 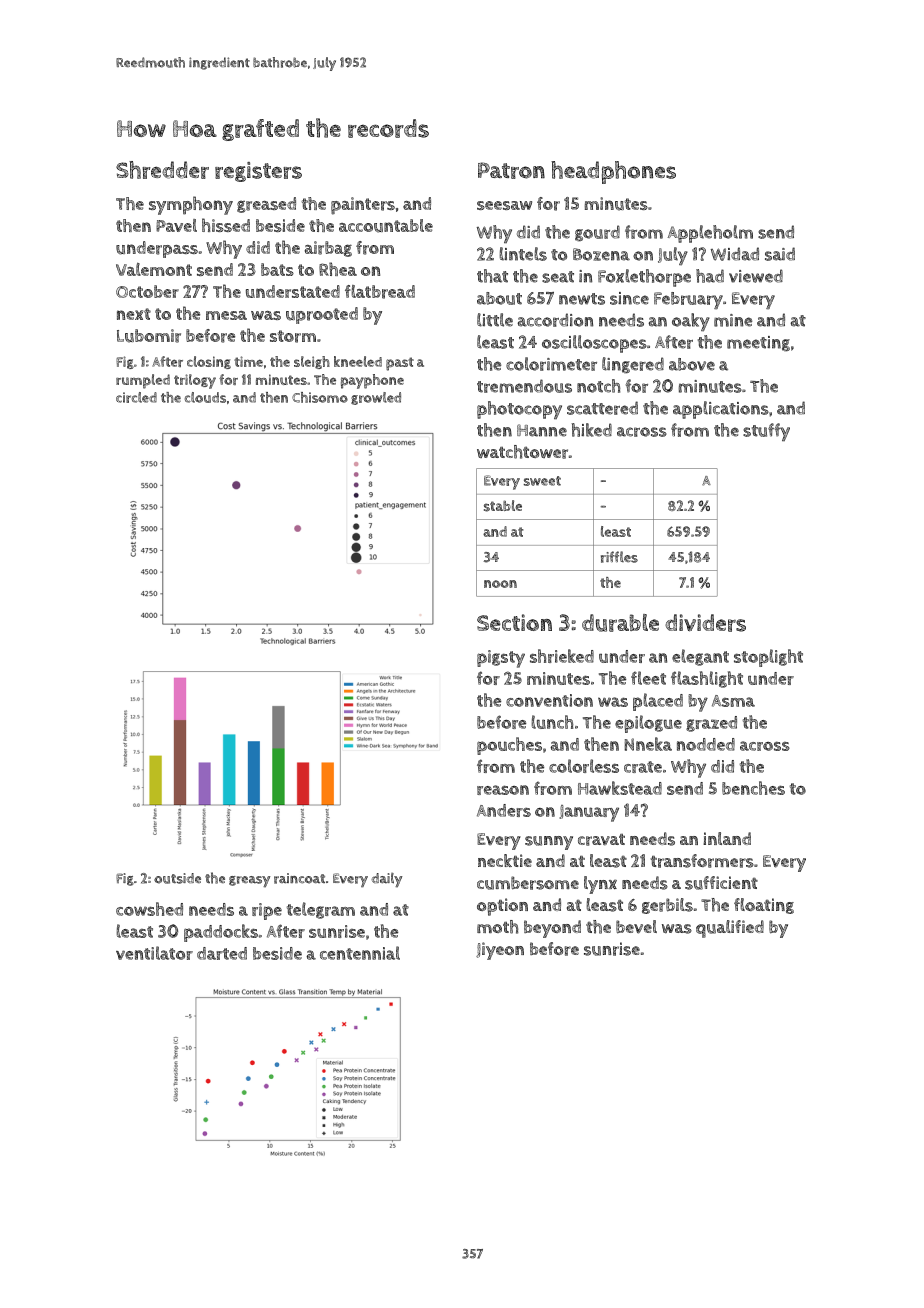 I want to click on painters, so click(x=363, y=206).
